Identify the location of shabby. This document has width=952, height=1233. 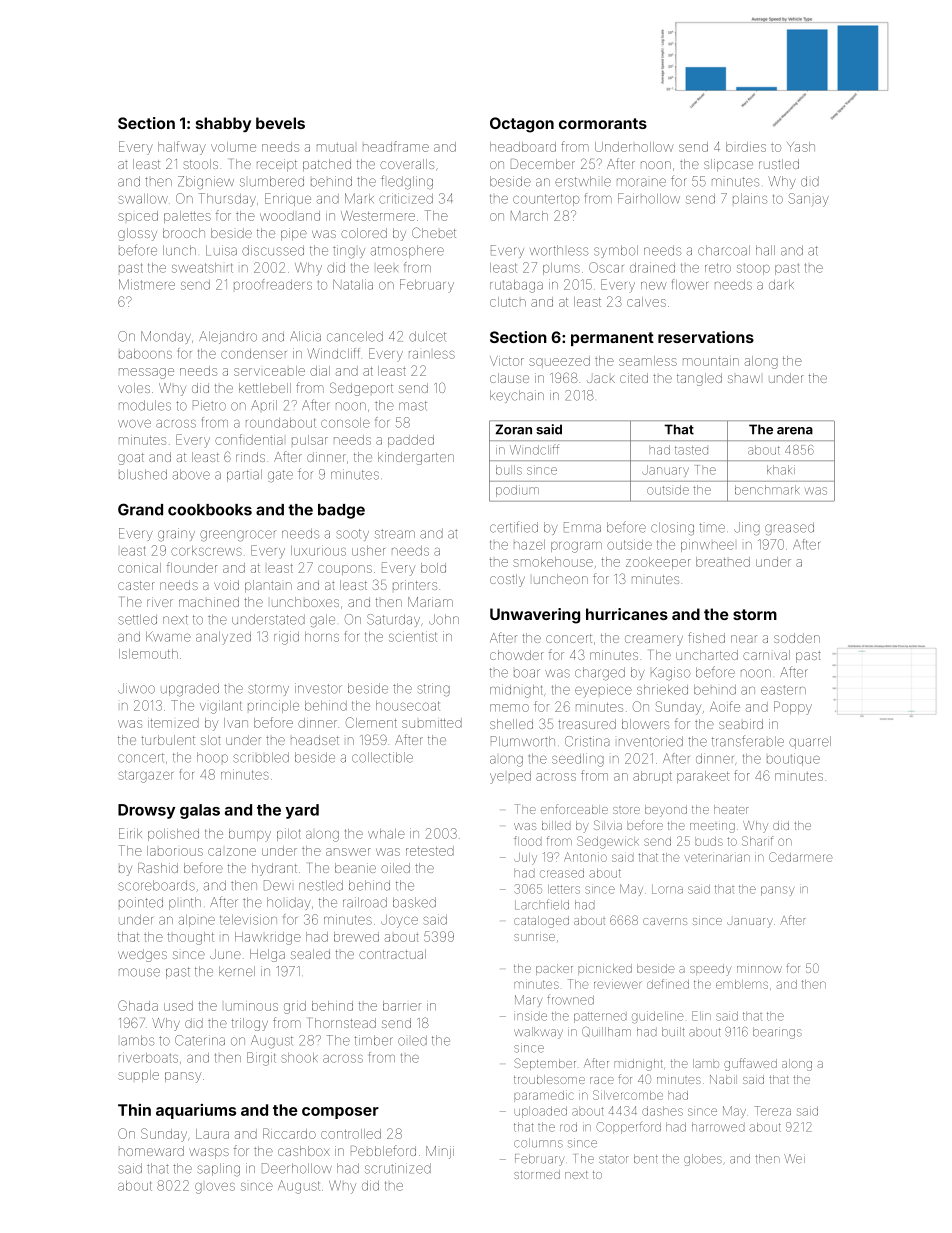
(223, 125).
